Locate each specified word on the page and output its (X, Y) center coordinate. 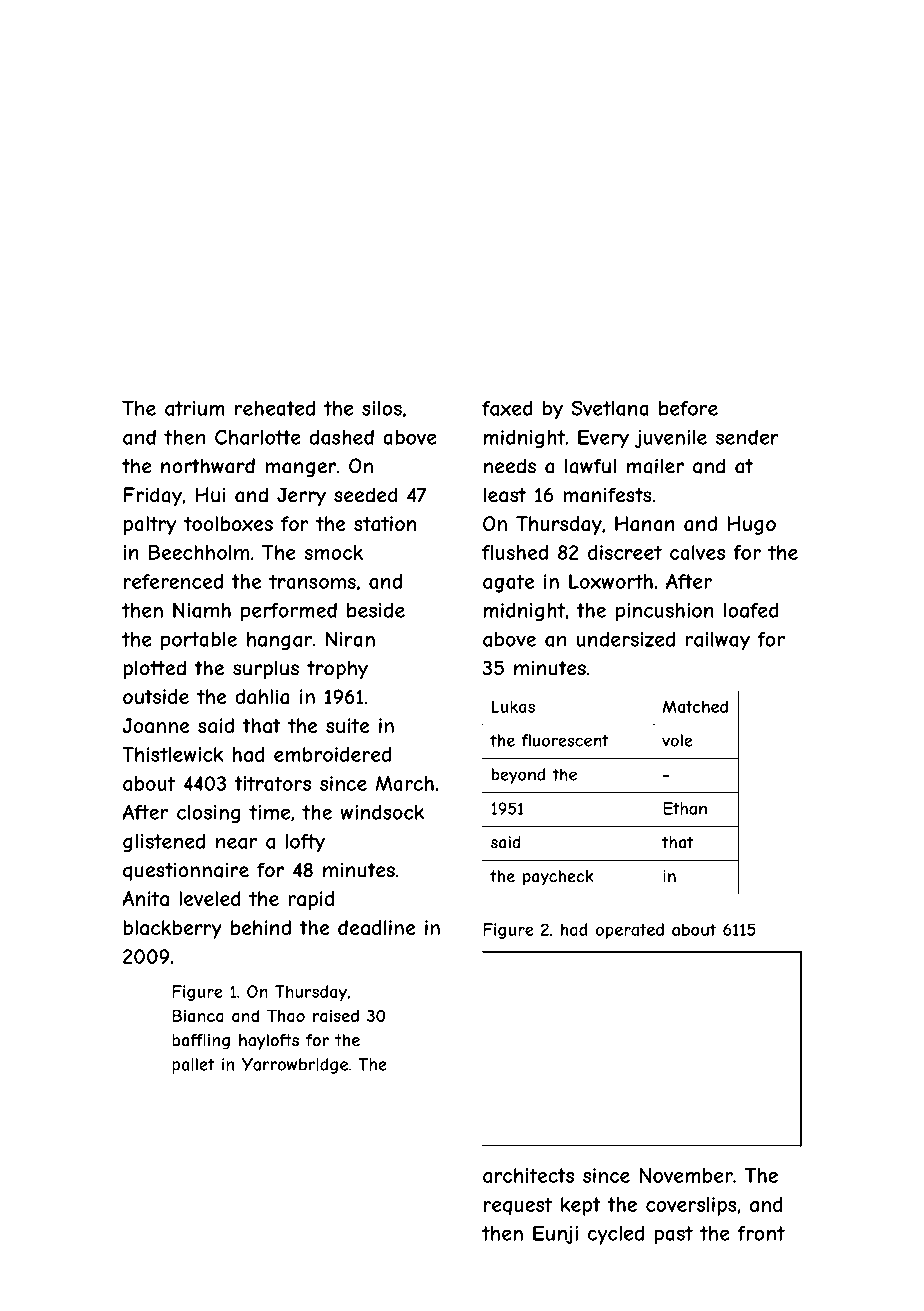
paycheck (558, 878)
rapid (311, 900)
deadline (376, 928)
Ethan (685, 808)
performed (289, 612)
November (686, 1175)
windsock (382, 812)
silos (382, 408)
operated (629, 931)
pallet (193, 1066)
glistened (164, 843)
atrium (195, 408)
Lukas (513, 706)
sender (747, 437)
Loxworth (611, 581)
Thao (286, 1015)
